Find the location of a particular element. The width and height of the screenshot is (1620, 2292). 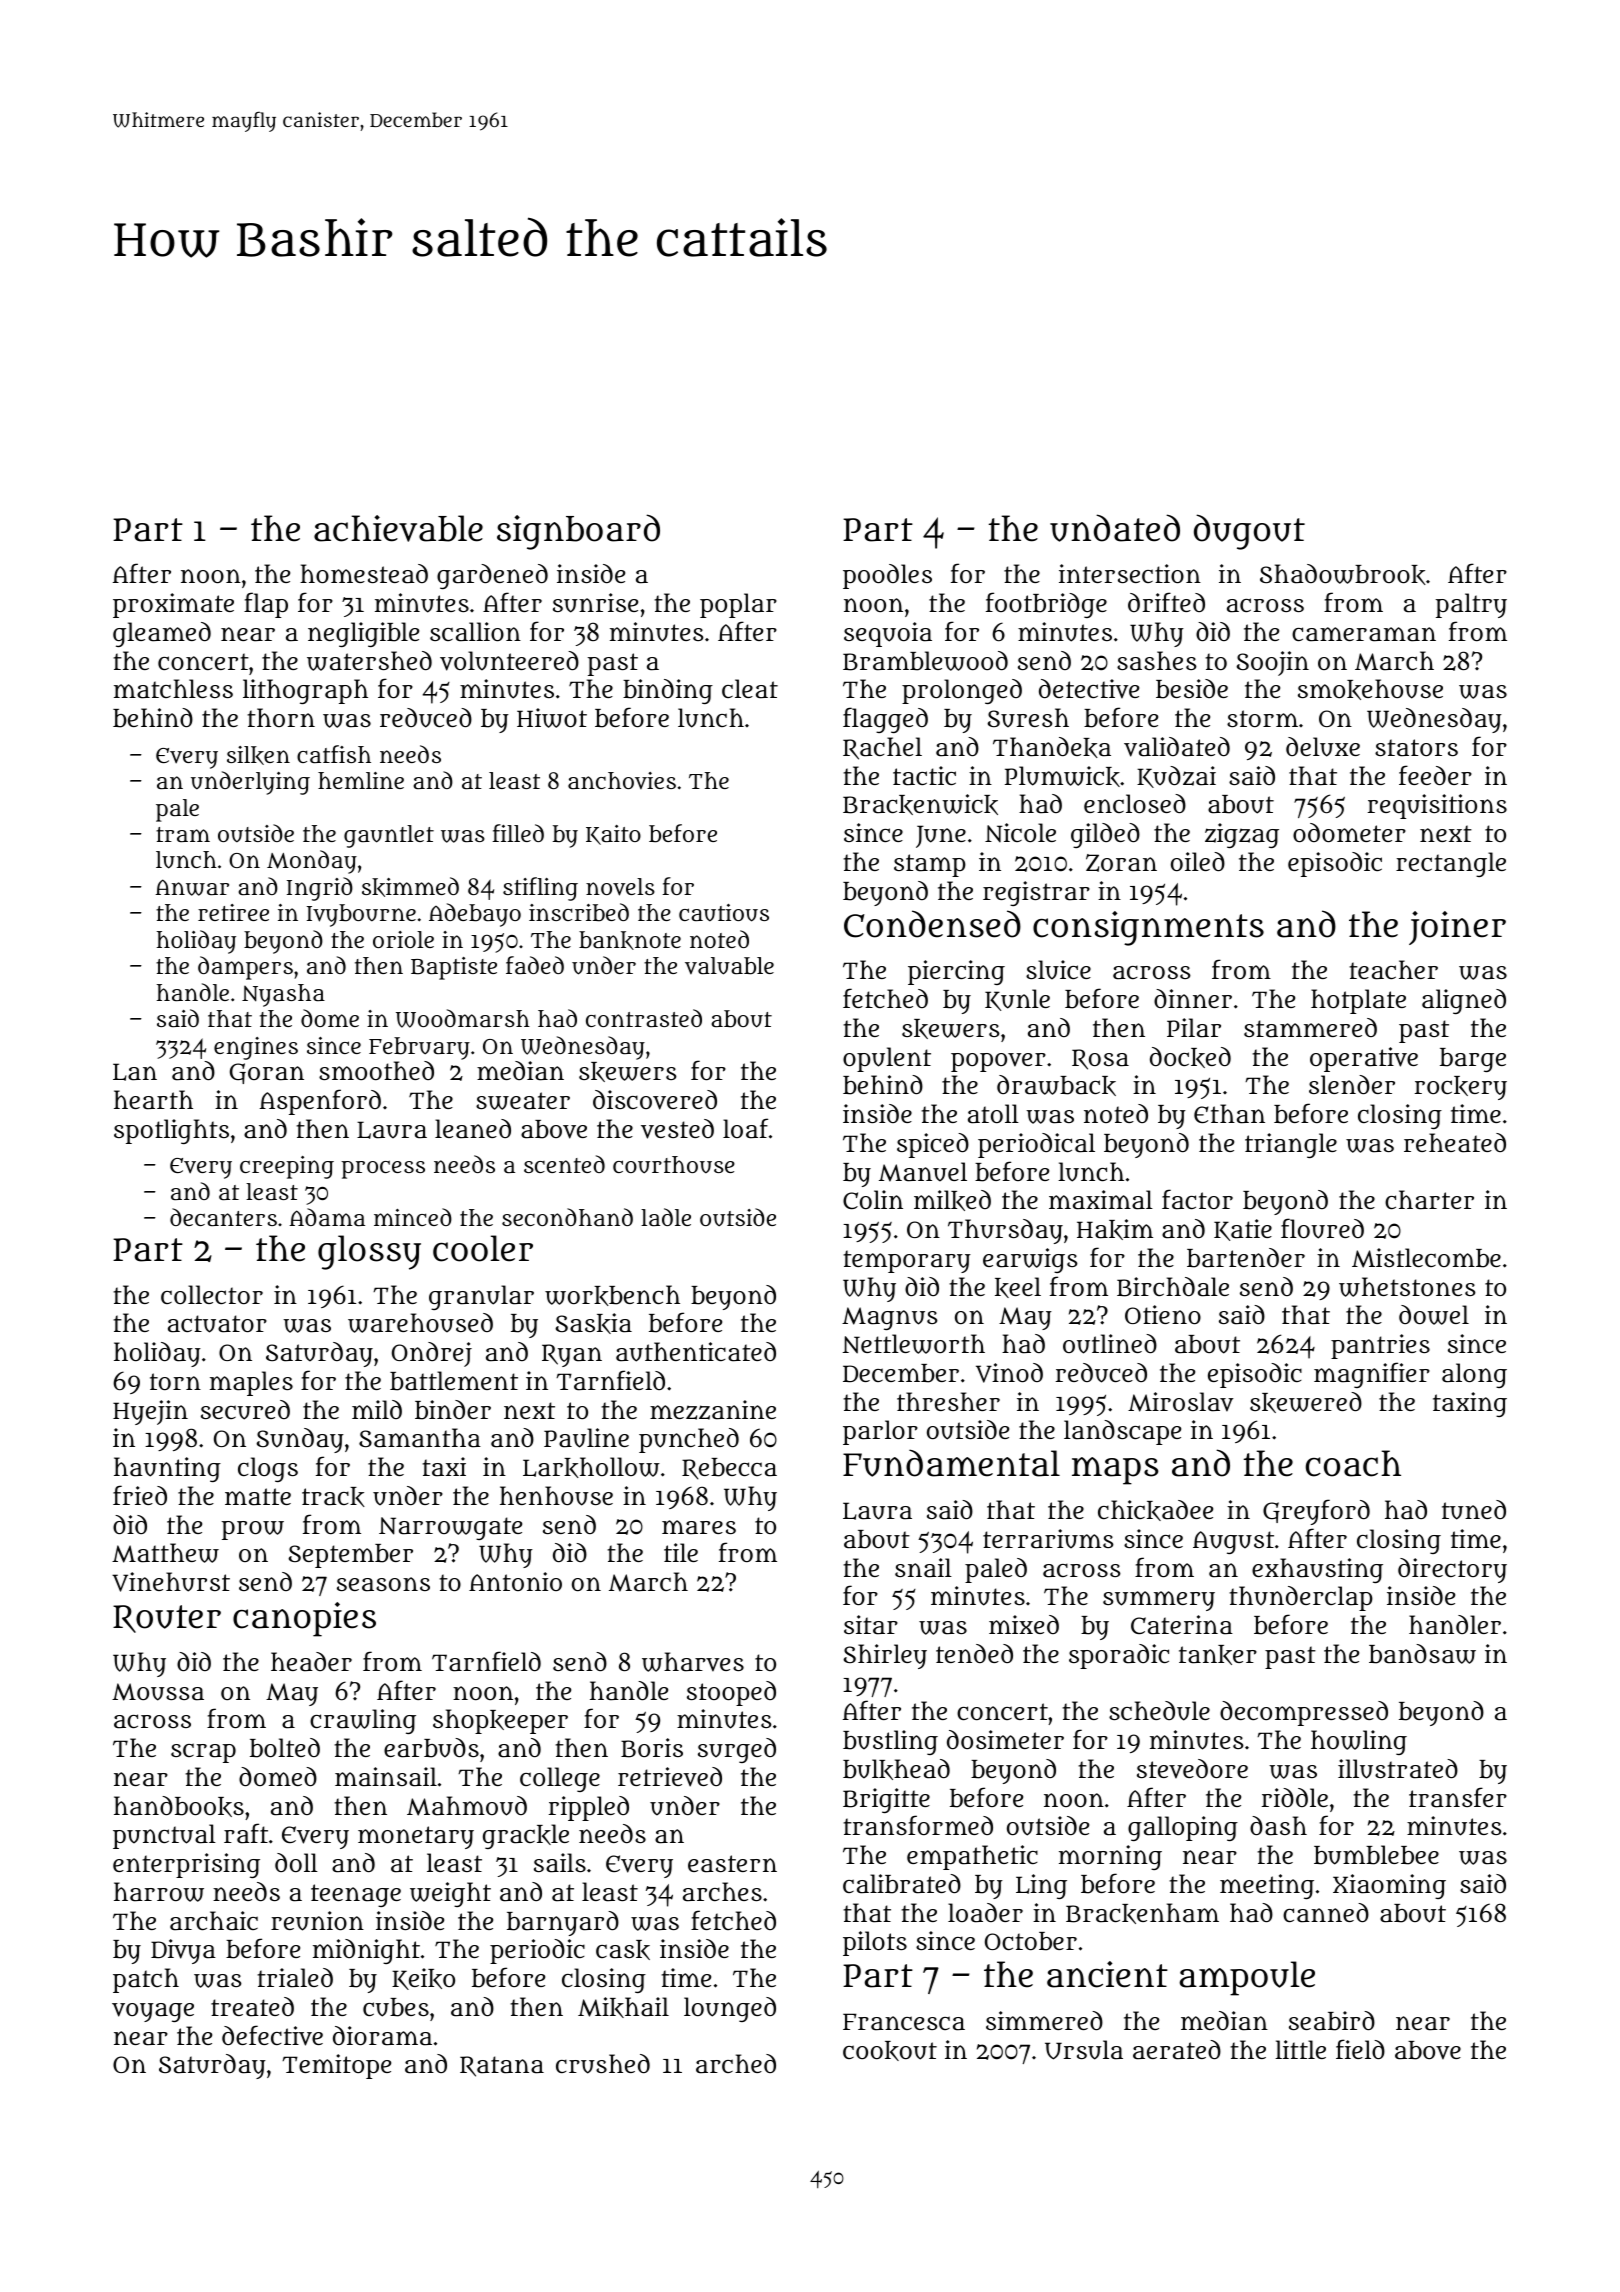

arched is located at coordinates (736, 2064).
